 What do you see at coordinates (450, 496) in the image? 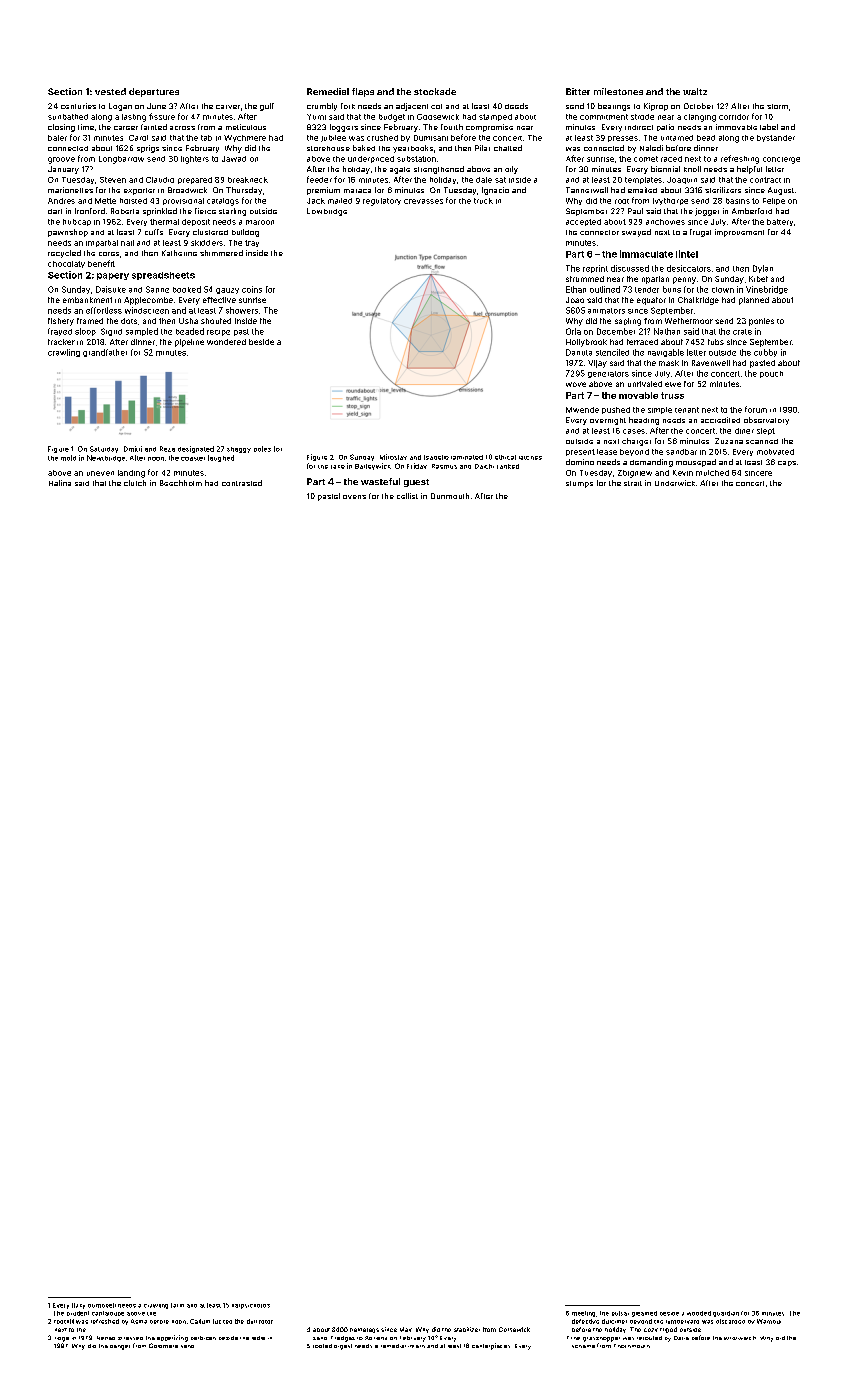
I see `Dunmouth` at bounding box center [450, 496].
